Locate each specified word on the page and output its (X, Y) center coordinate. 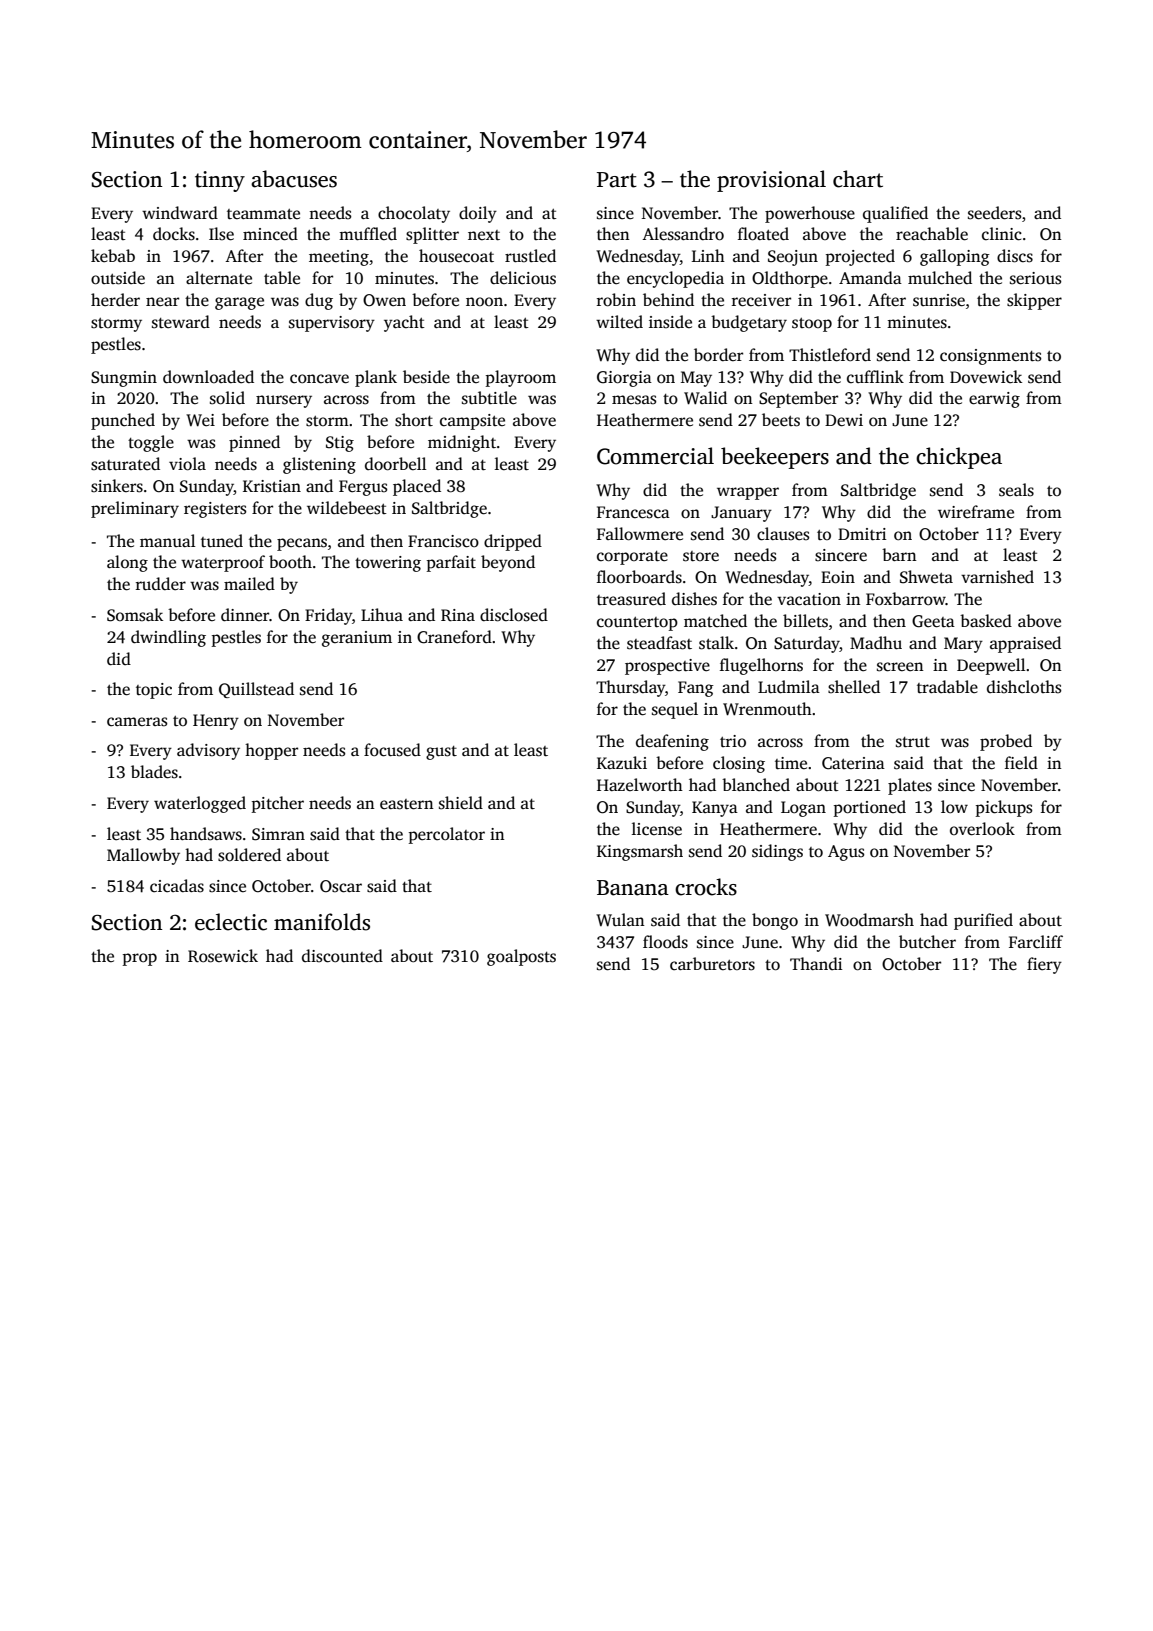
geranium (357, 639)
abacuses (294, 179)
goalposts (521, 957)
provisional (771, 181)
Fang (696, 689)
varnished (997, 577)
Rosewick (223, 956)
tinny (220, 181)
